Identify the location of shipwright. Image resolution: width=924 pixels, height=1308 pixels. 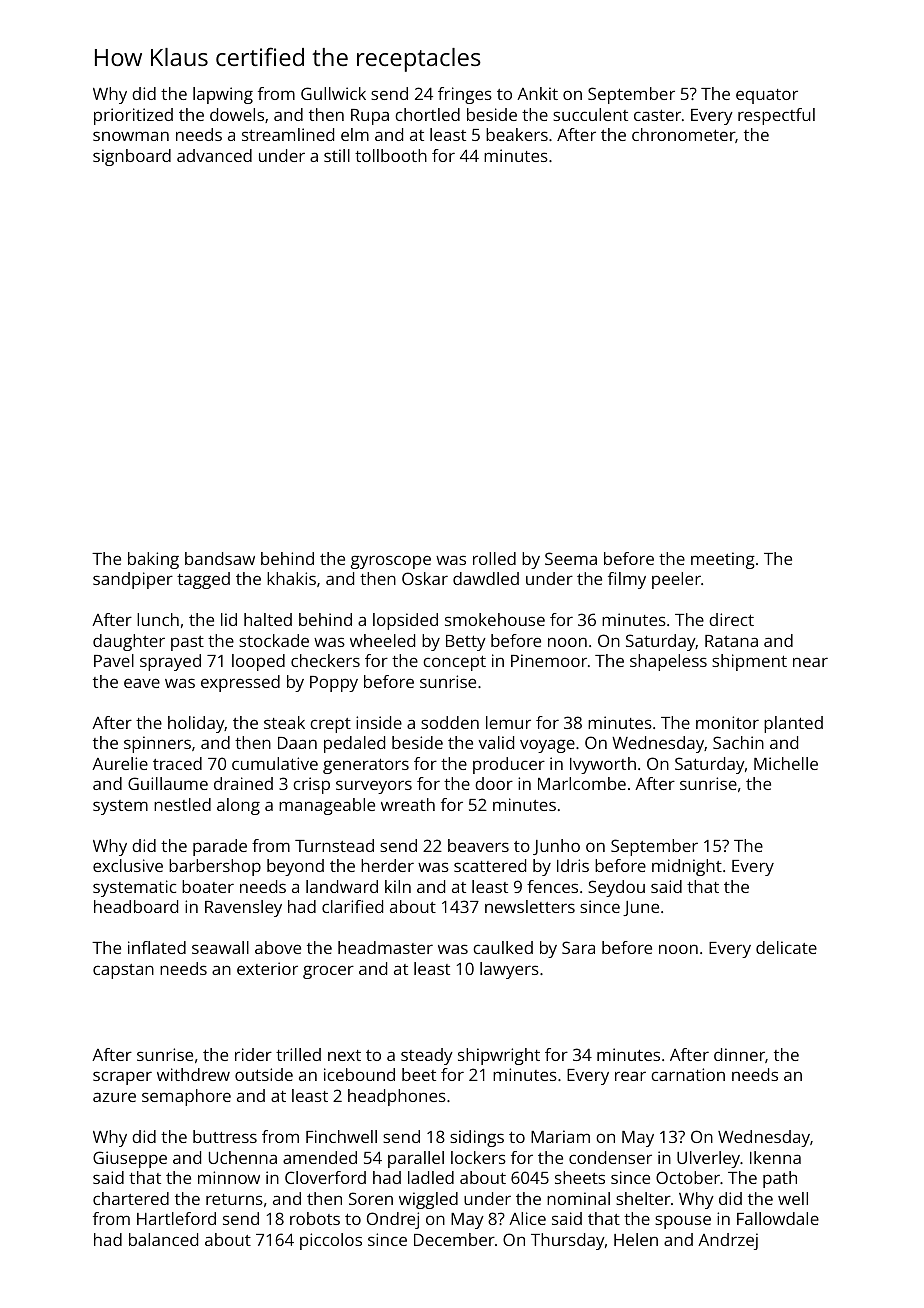
(499, 1056).
